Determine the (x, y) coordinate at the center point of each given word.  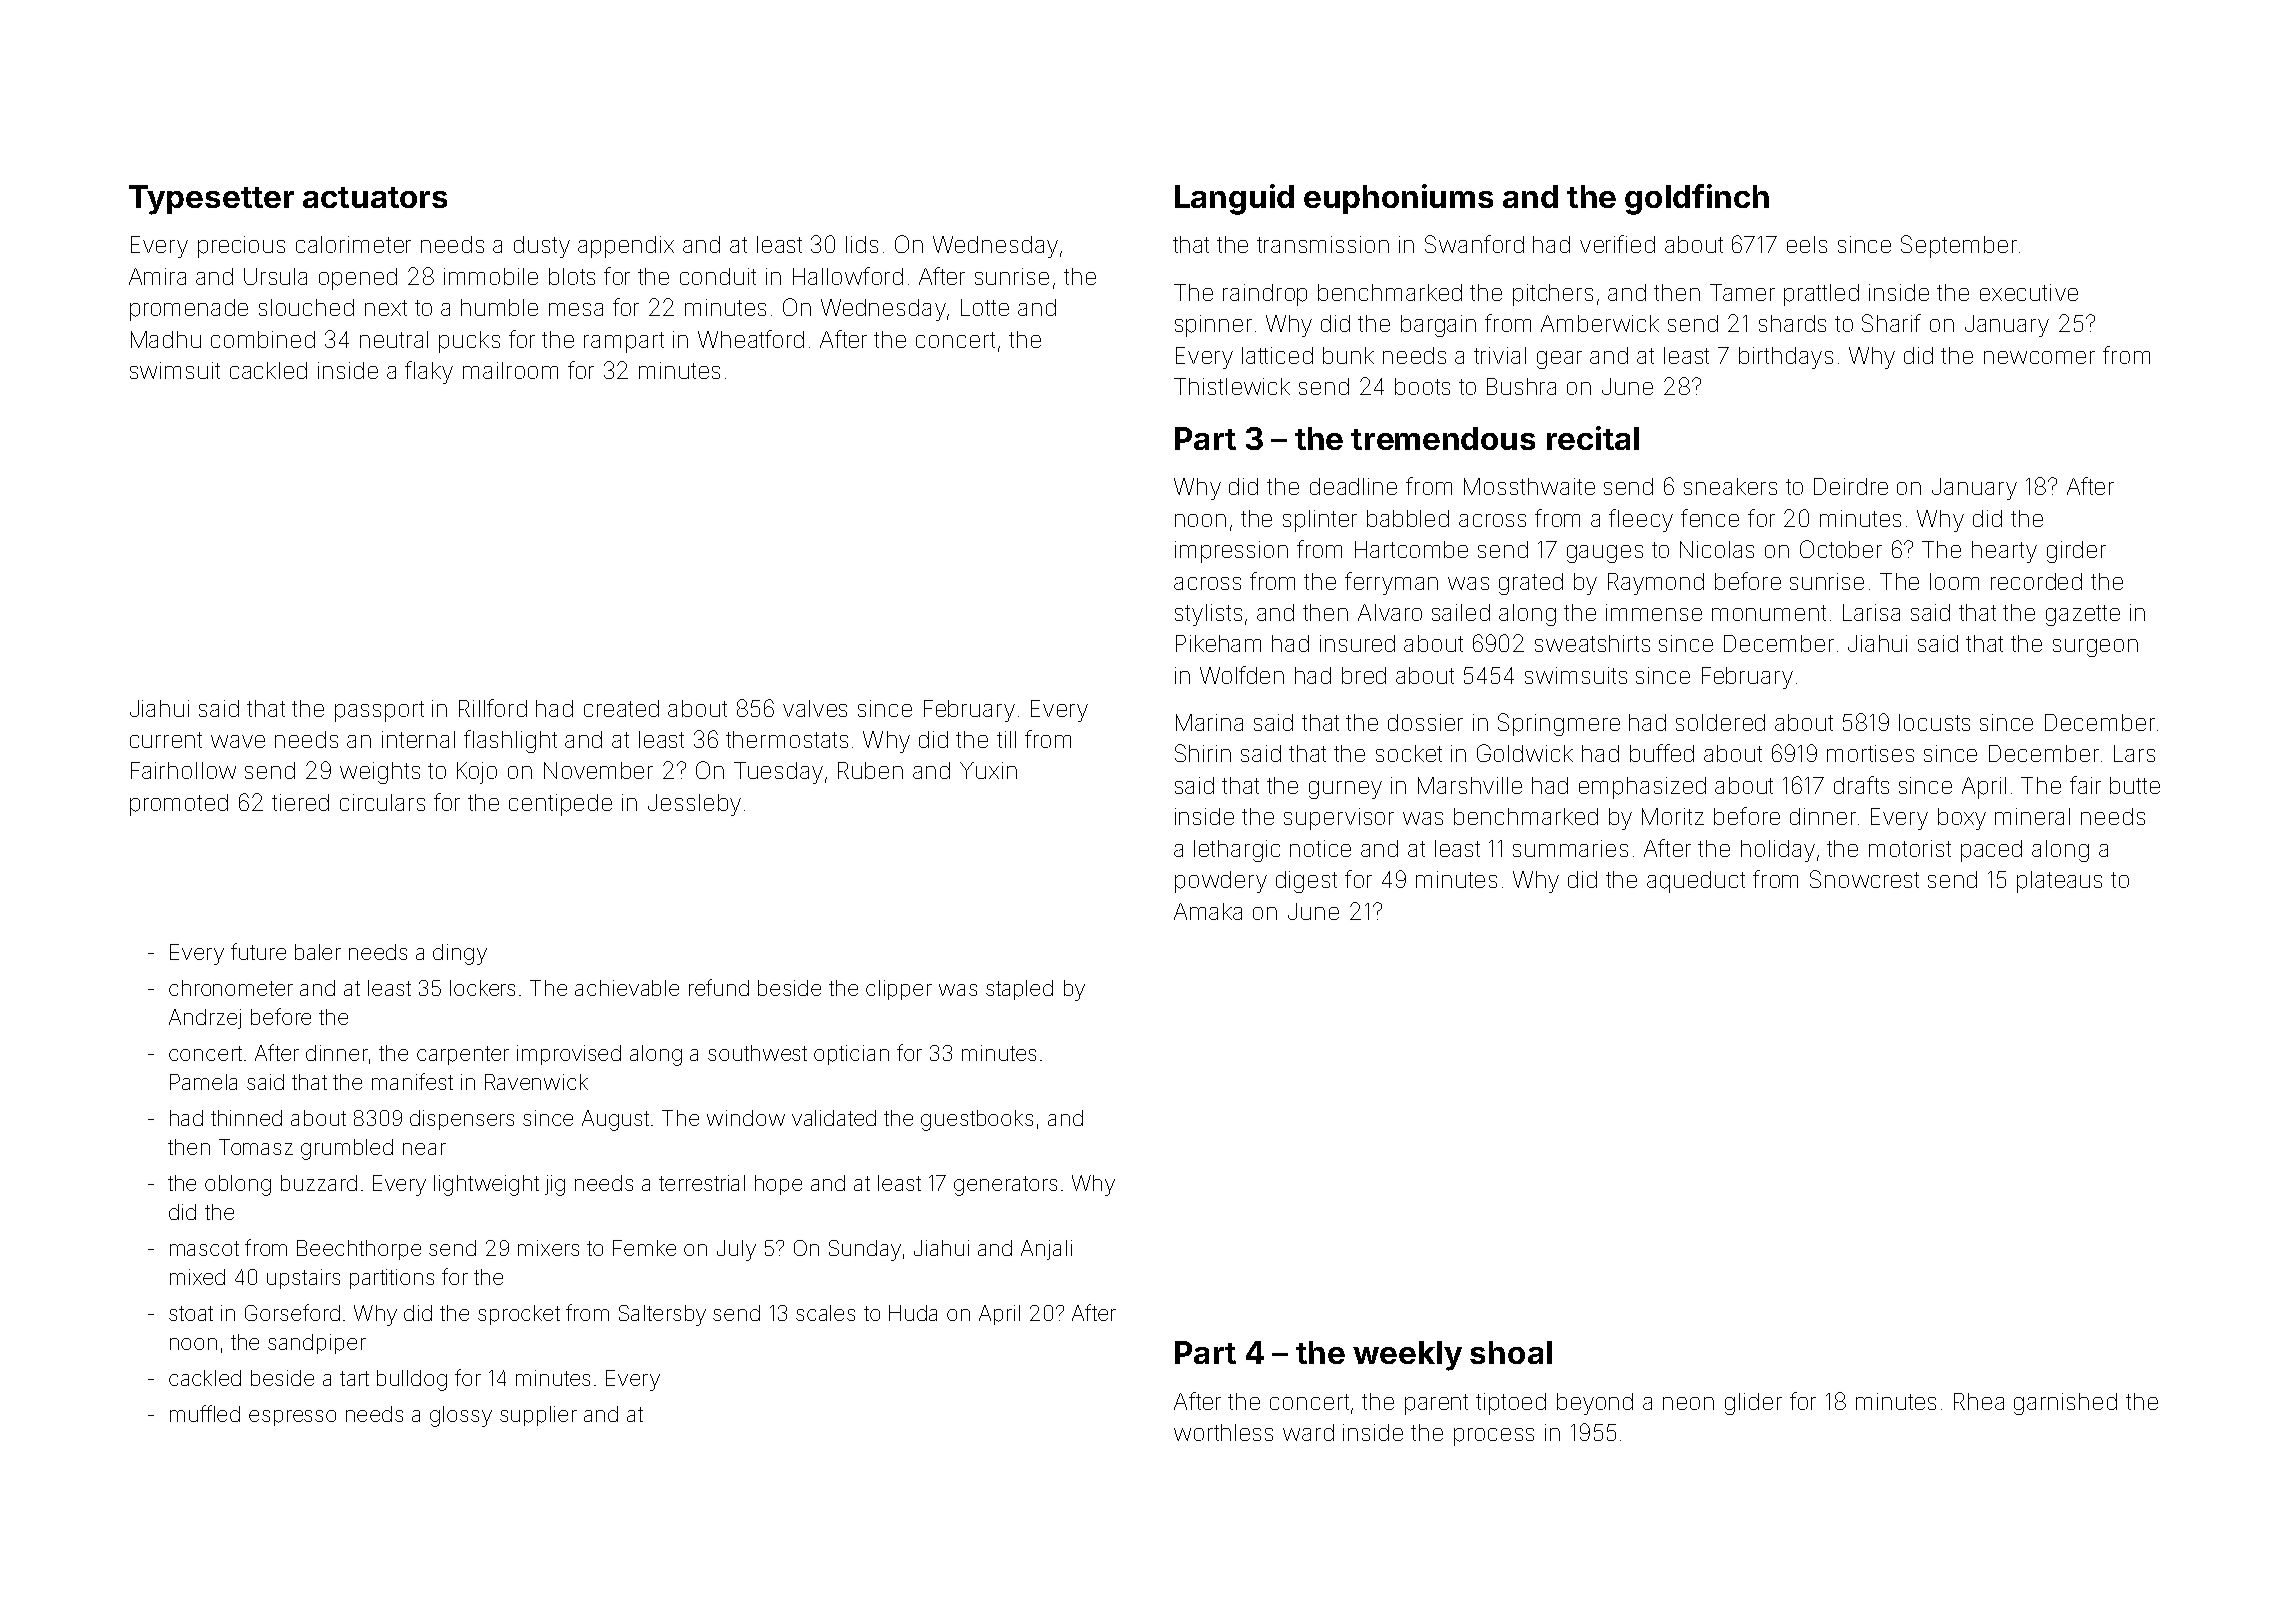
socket (1409, 753)
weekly (1407, 1356)
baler (318, 952)
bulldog (412, 1380)
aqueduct (1696, 882)
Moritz (1673, 816)
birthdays (1786, 358)
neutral (394, 339)
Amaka (1208, 911)
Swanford (1474, 244)
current (166, 740)
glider (1753, 1404)
